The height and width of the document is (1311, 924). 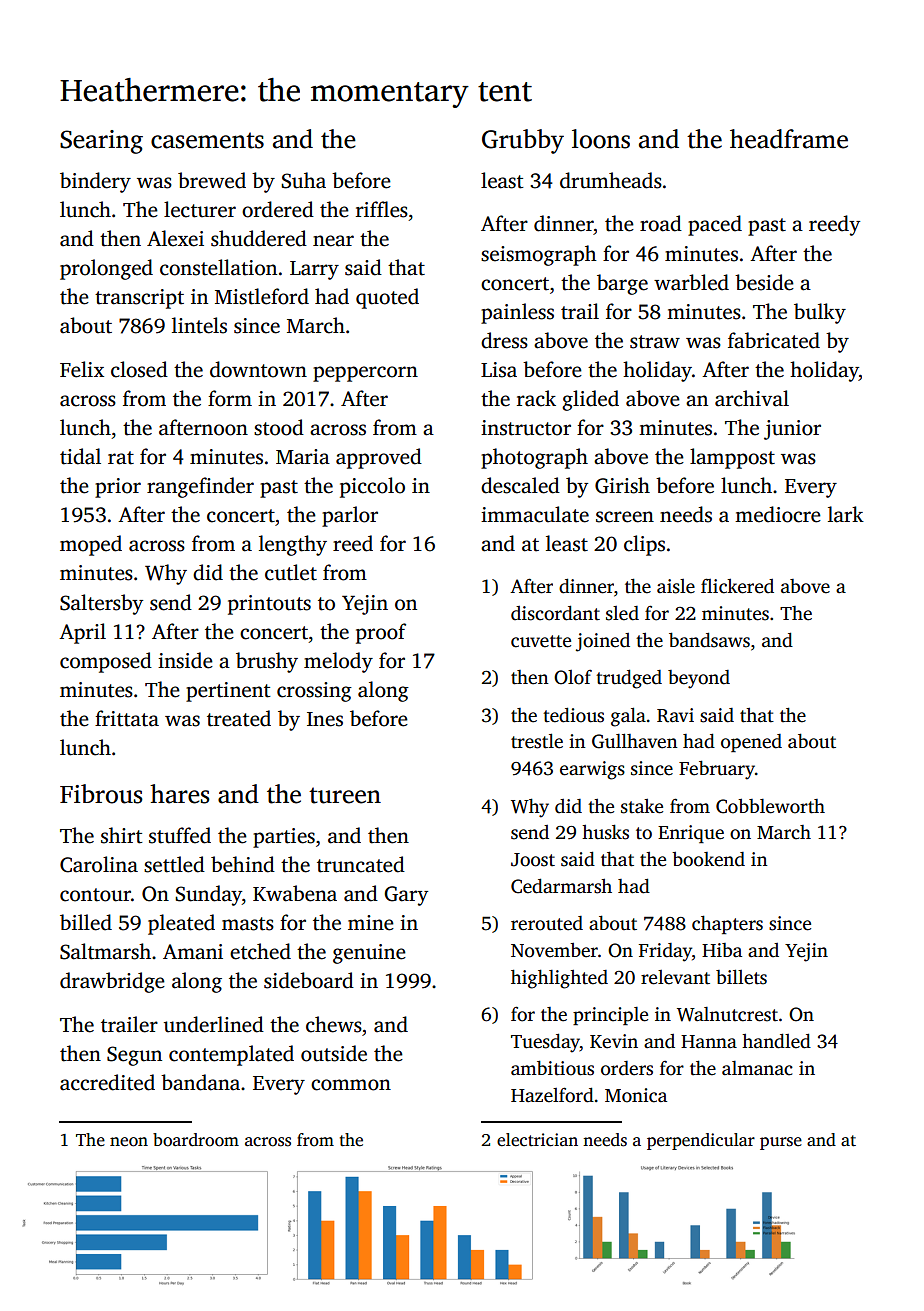 I want to click on billets, so click(x=741, y=977).
